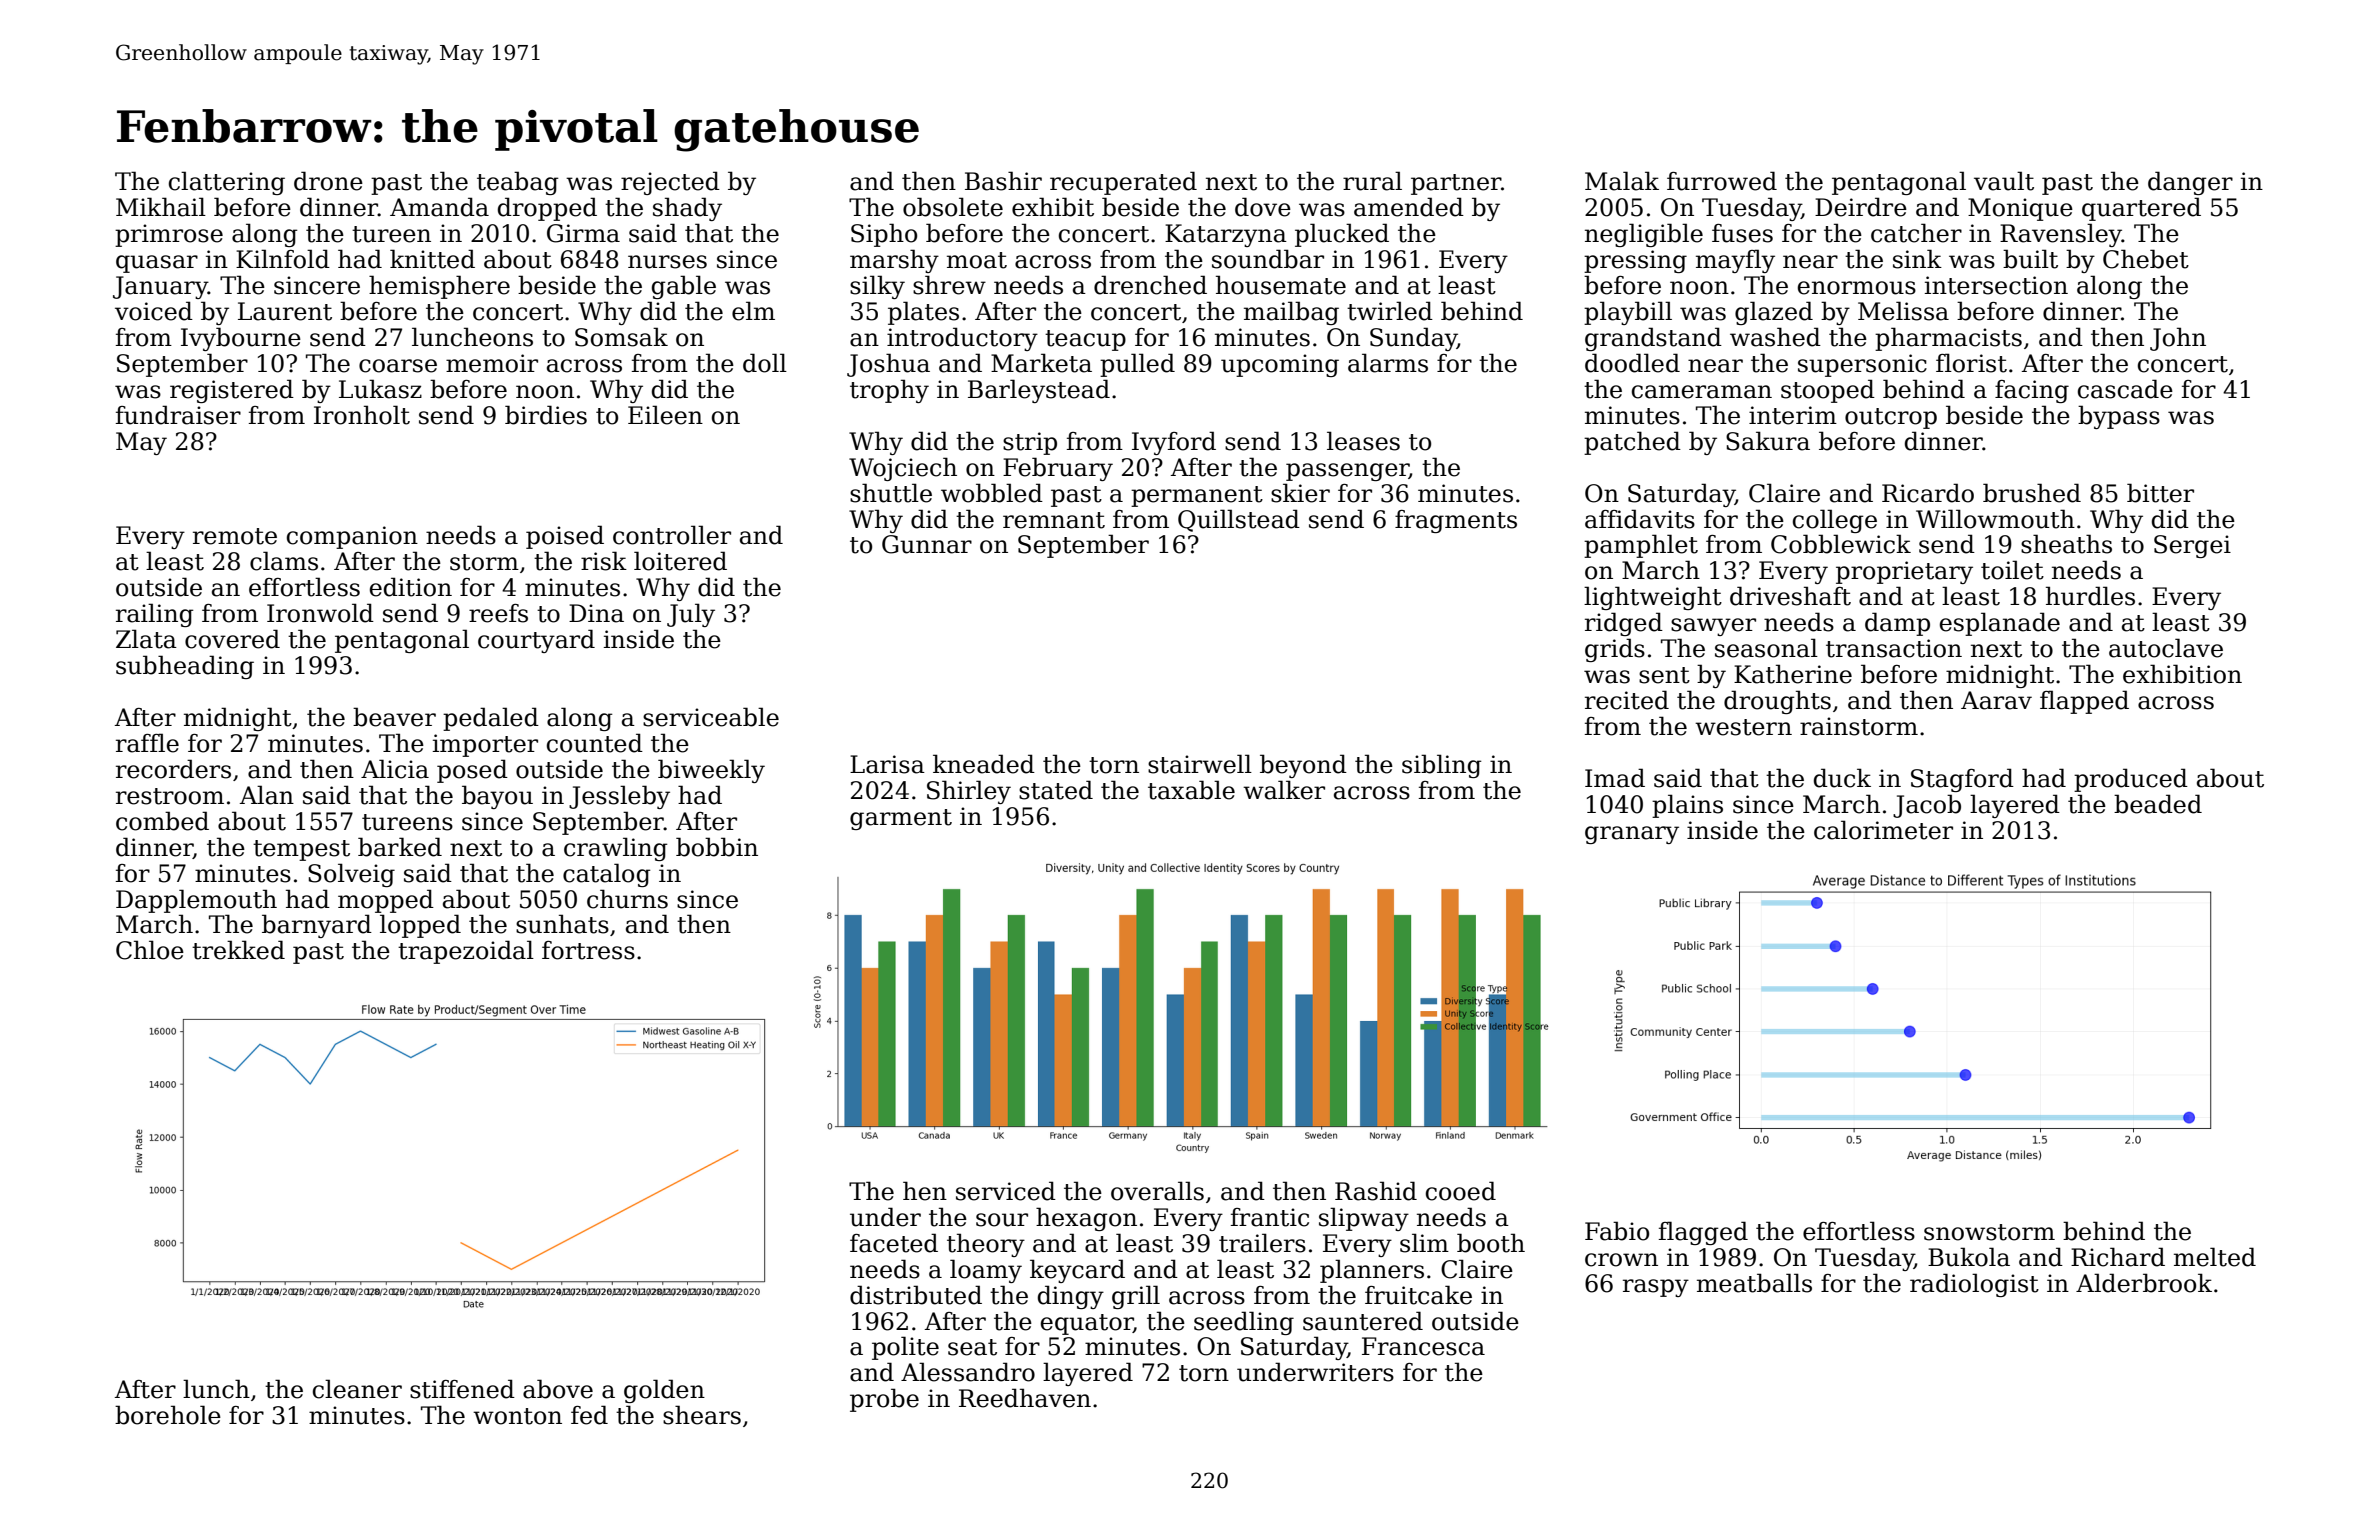  What do you see at coordinates (328, 181) in the screenshot?
I see `drone` at bounding box center [328, 181].
